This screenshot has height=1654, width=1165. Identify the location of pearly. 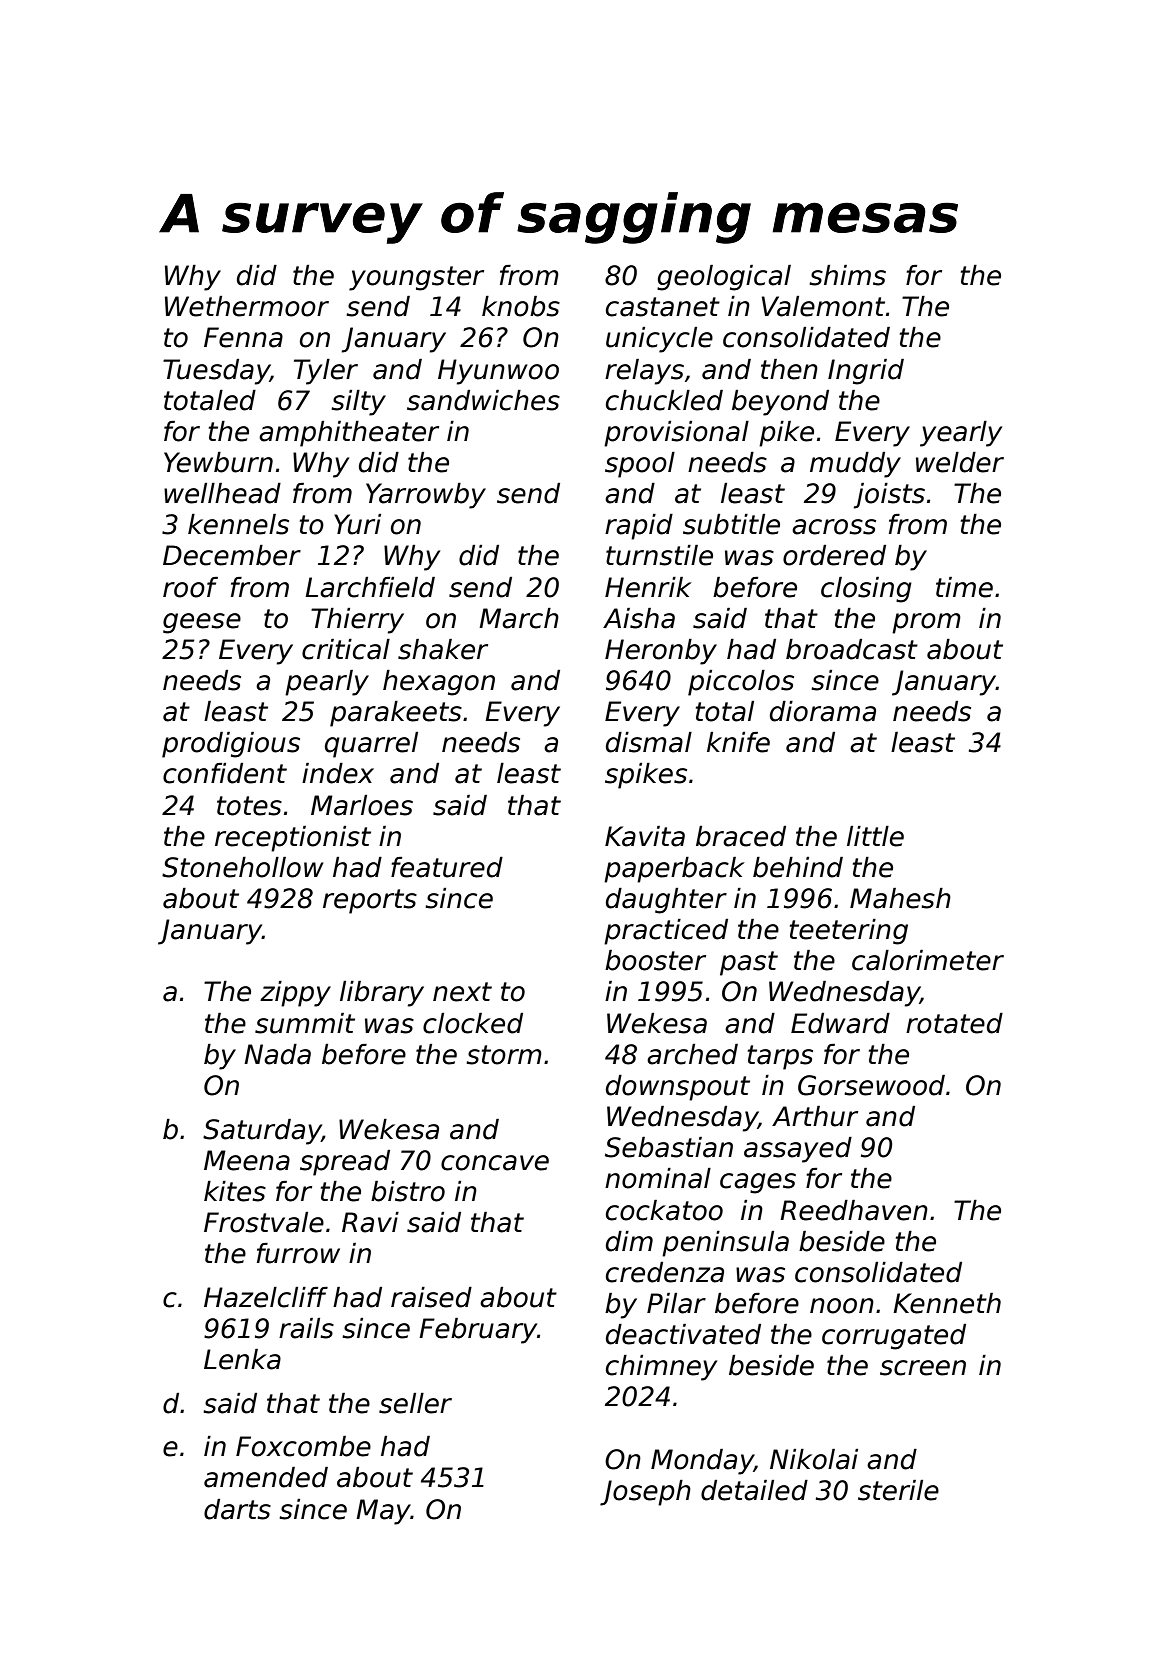
(327, 683).
